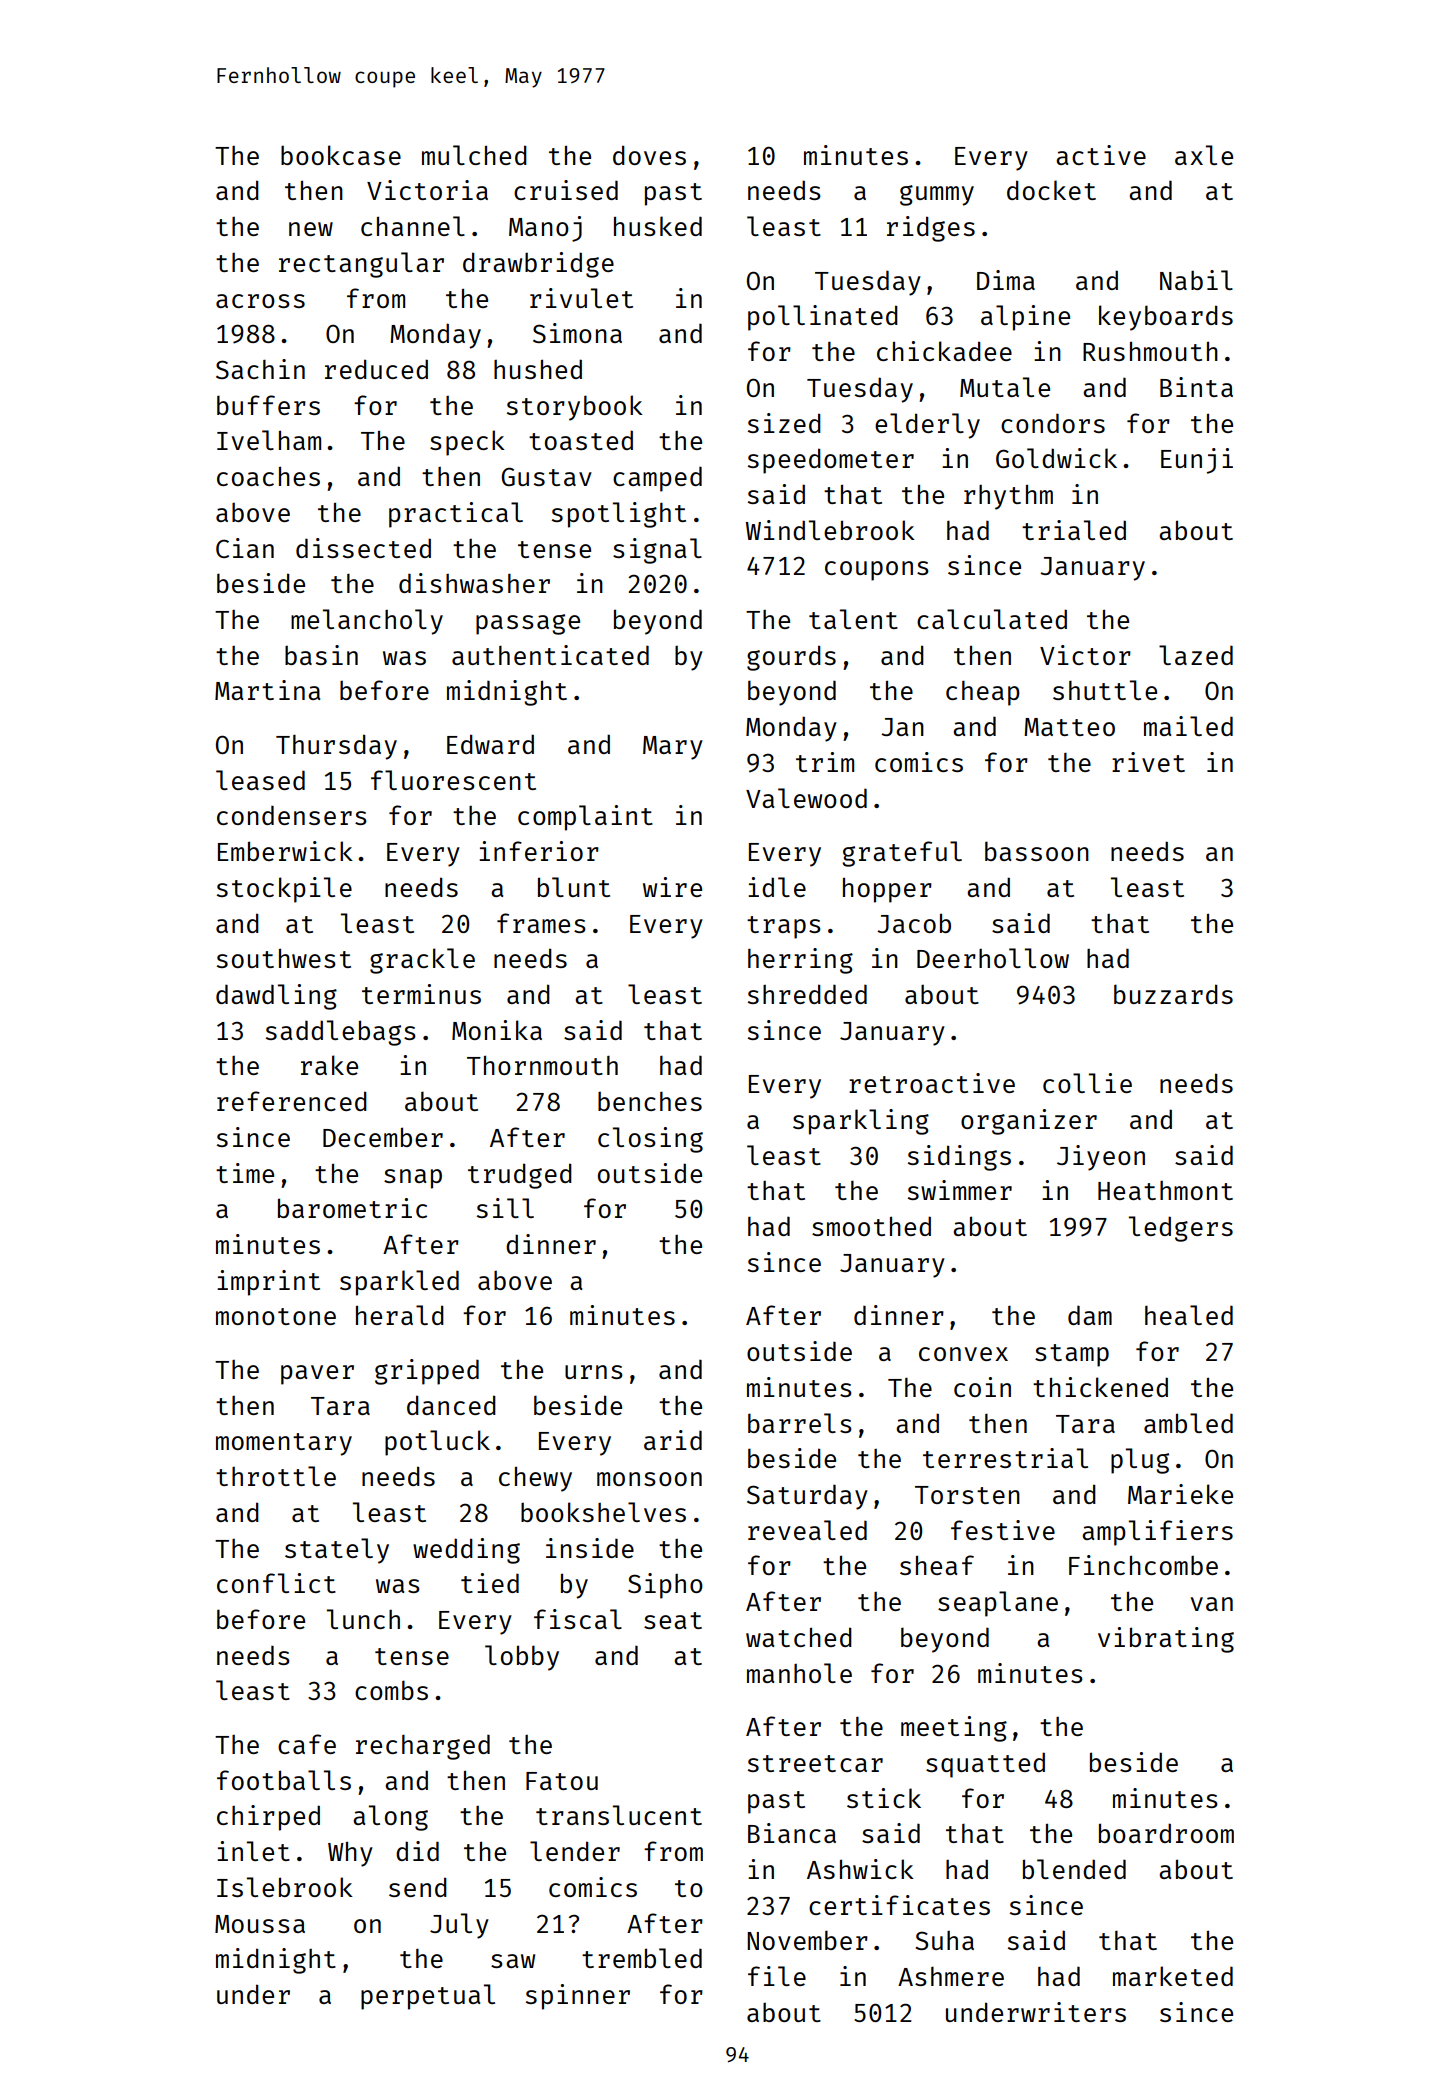  Describe the element at coordinates (1204, 155) in the page. I see `axle` at that location.
